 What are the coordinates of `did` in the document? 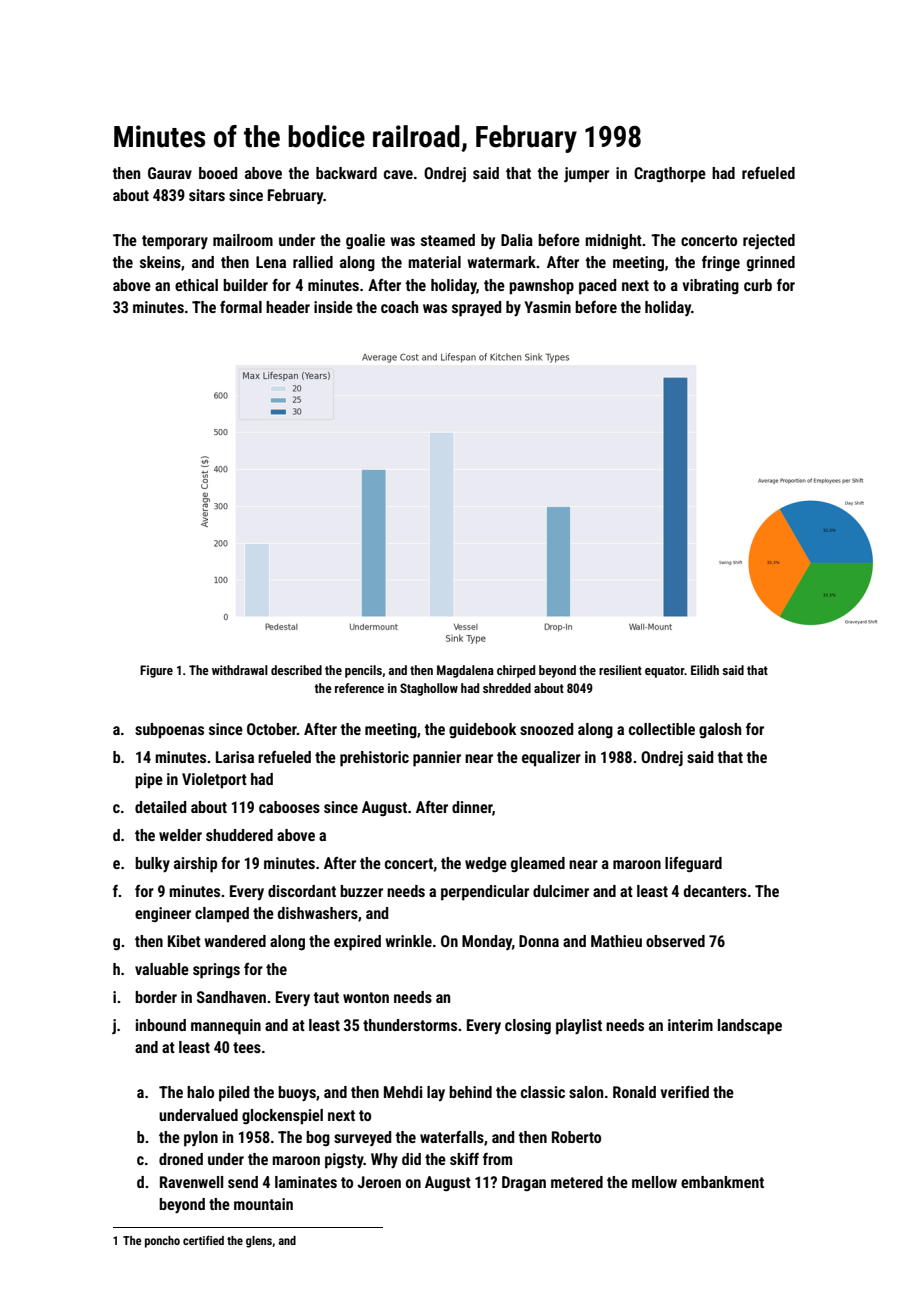 It's located at (411, 1159).
